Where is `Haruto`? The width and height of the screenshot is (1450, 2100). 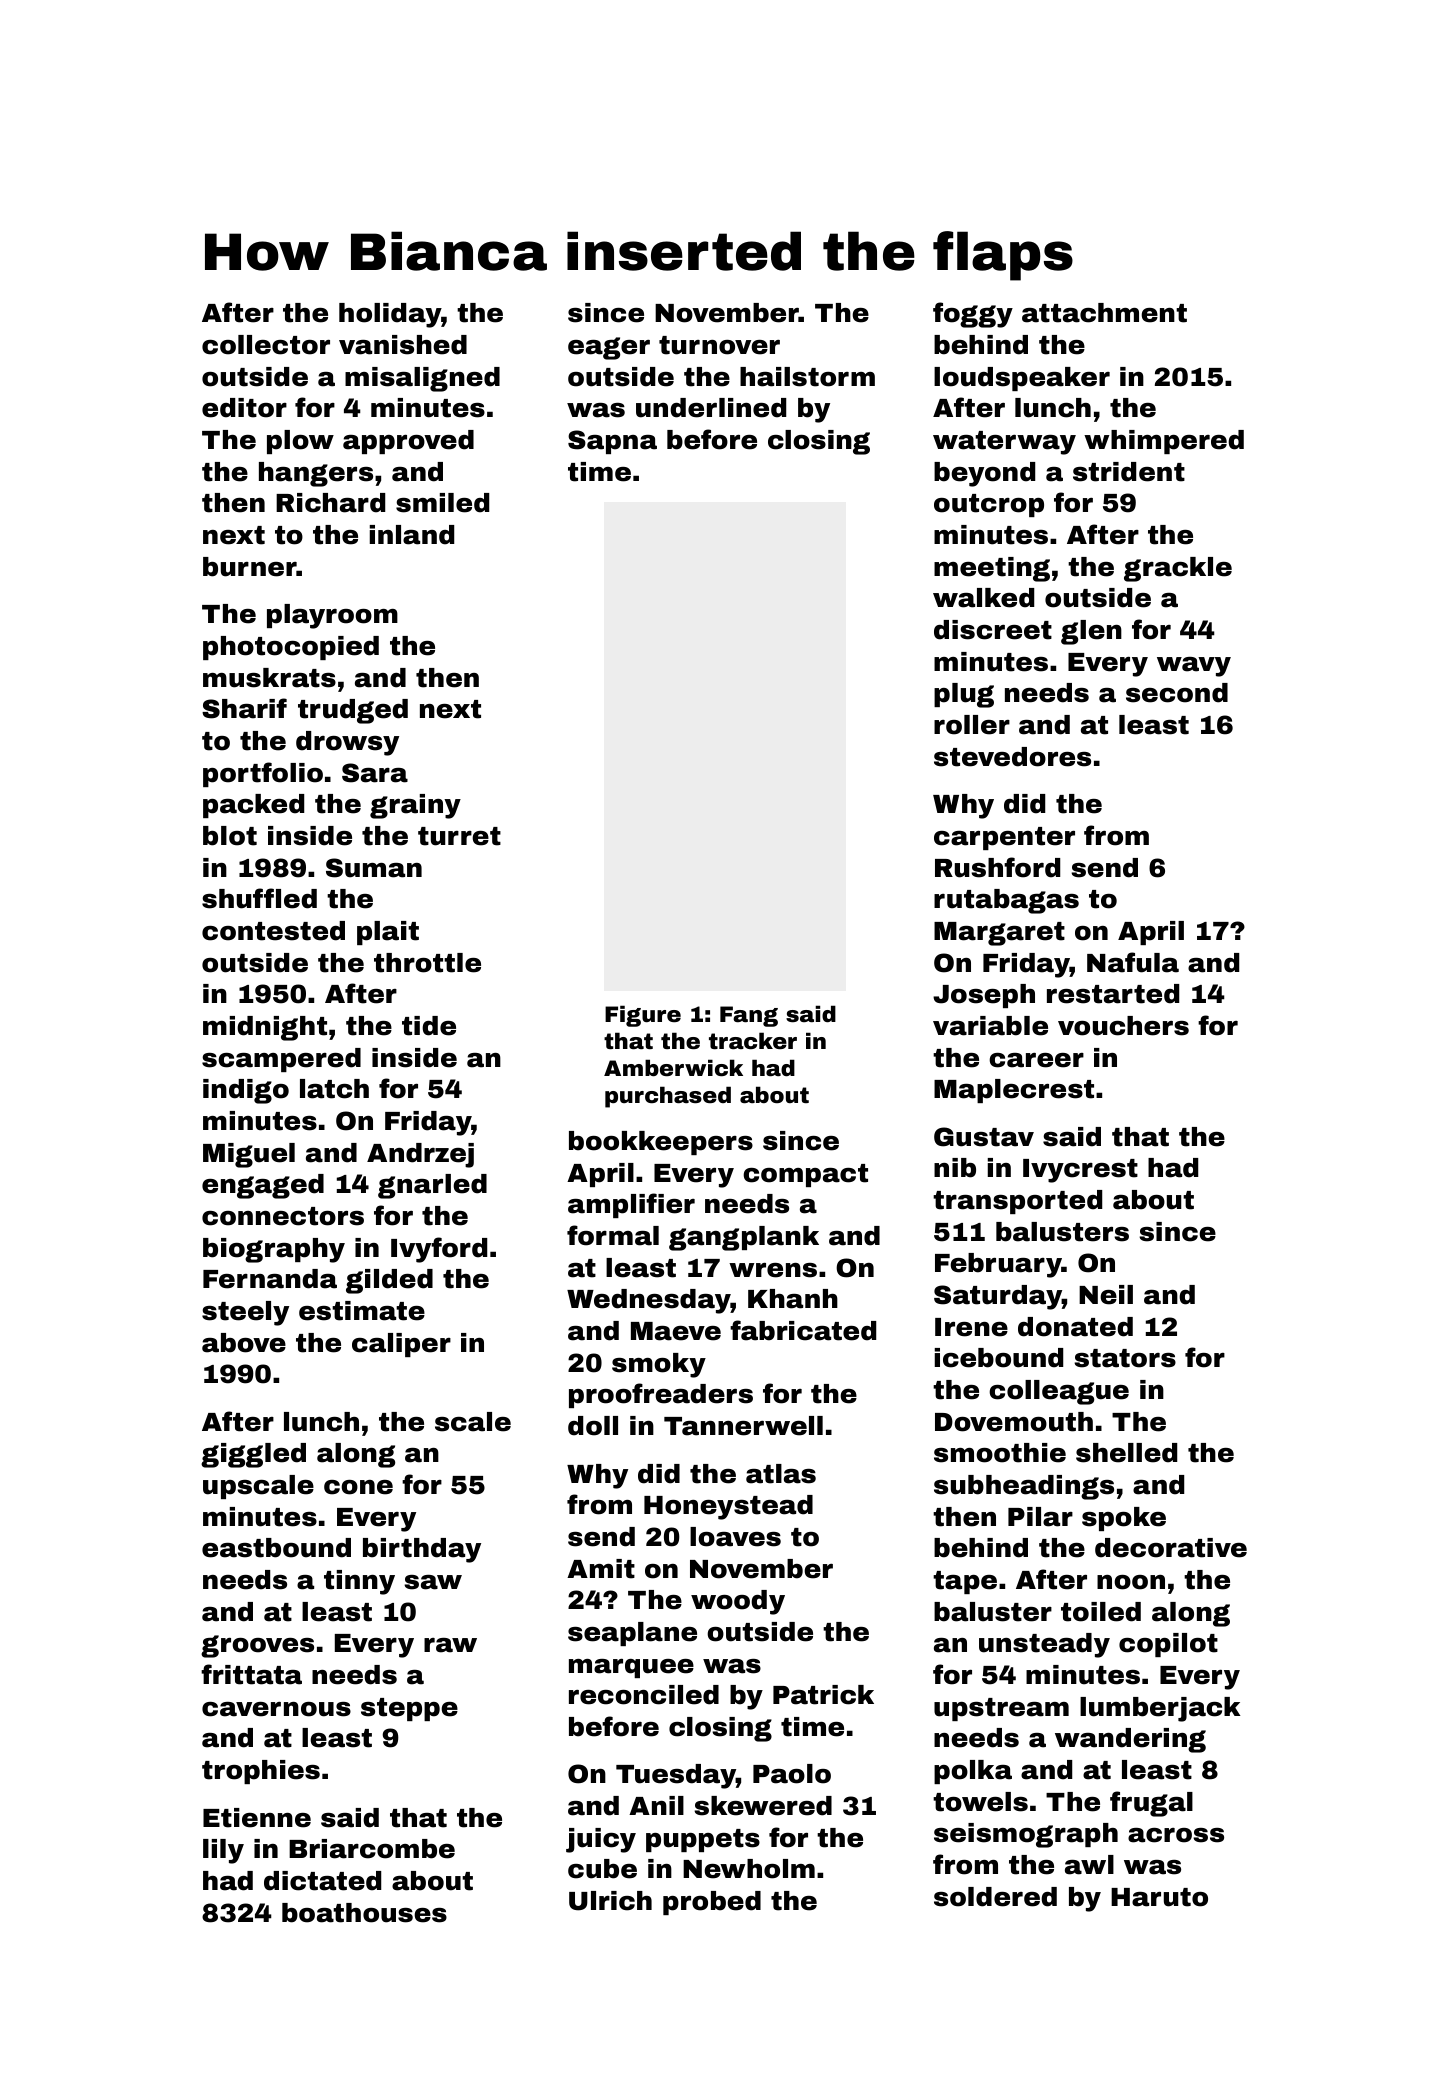
Haruto is located at coordinates (1159, 1897).
